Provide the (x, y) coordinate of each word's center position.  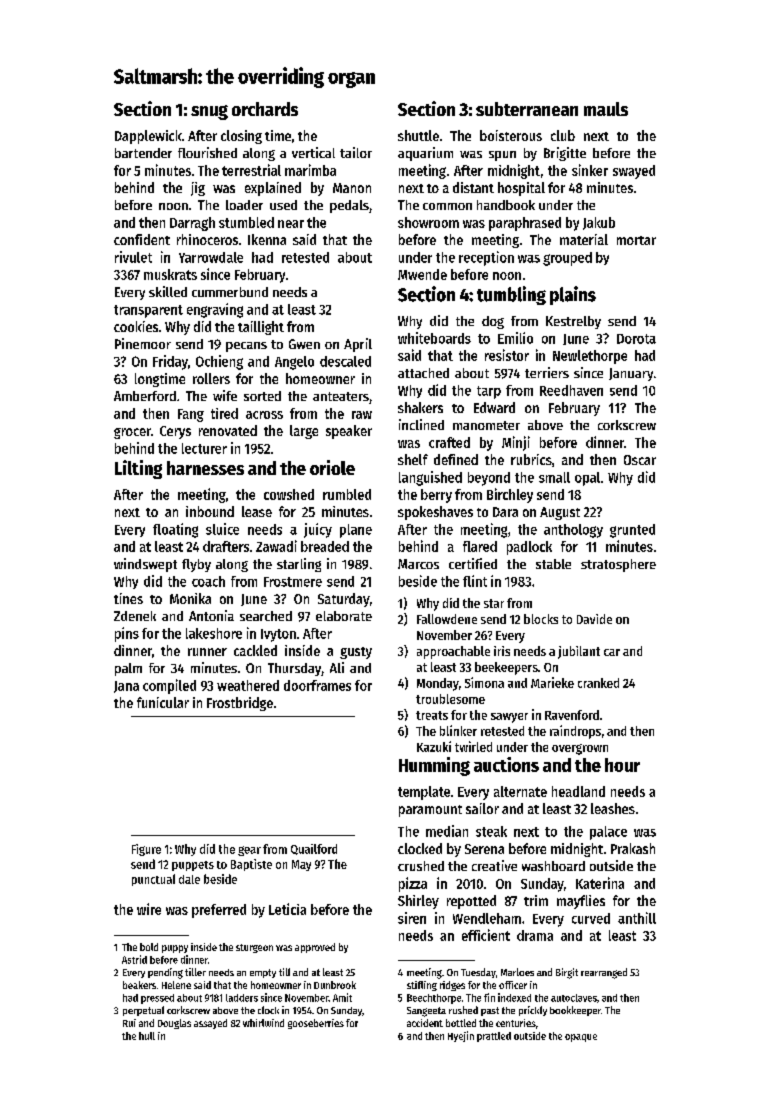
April (358, 345)
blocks (541, 619)
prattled (494, 1037)
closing (241, 137)
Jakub (599, 223)
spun (502, 156)
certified (473, 563)
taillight (261, 328)
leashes (613, 808)
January (631, 374)
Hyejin (461, 1036)
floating (175, 530)
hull (147, 1036)
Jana (126, 687)
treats (432, 715)
